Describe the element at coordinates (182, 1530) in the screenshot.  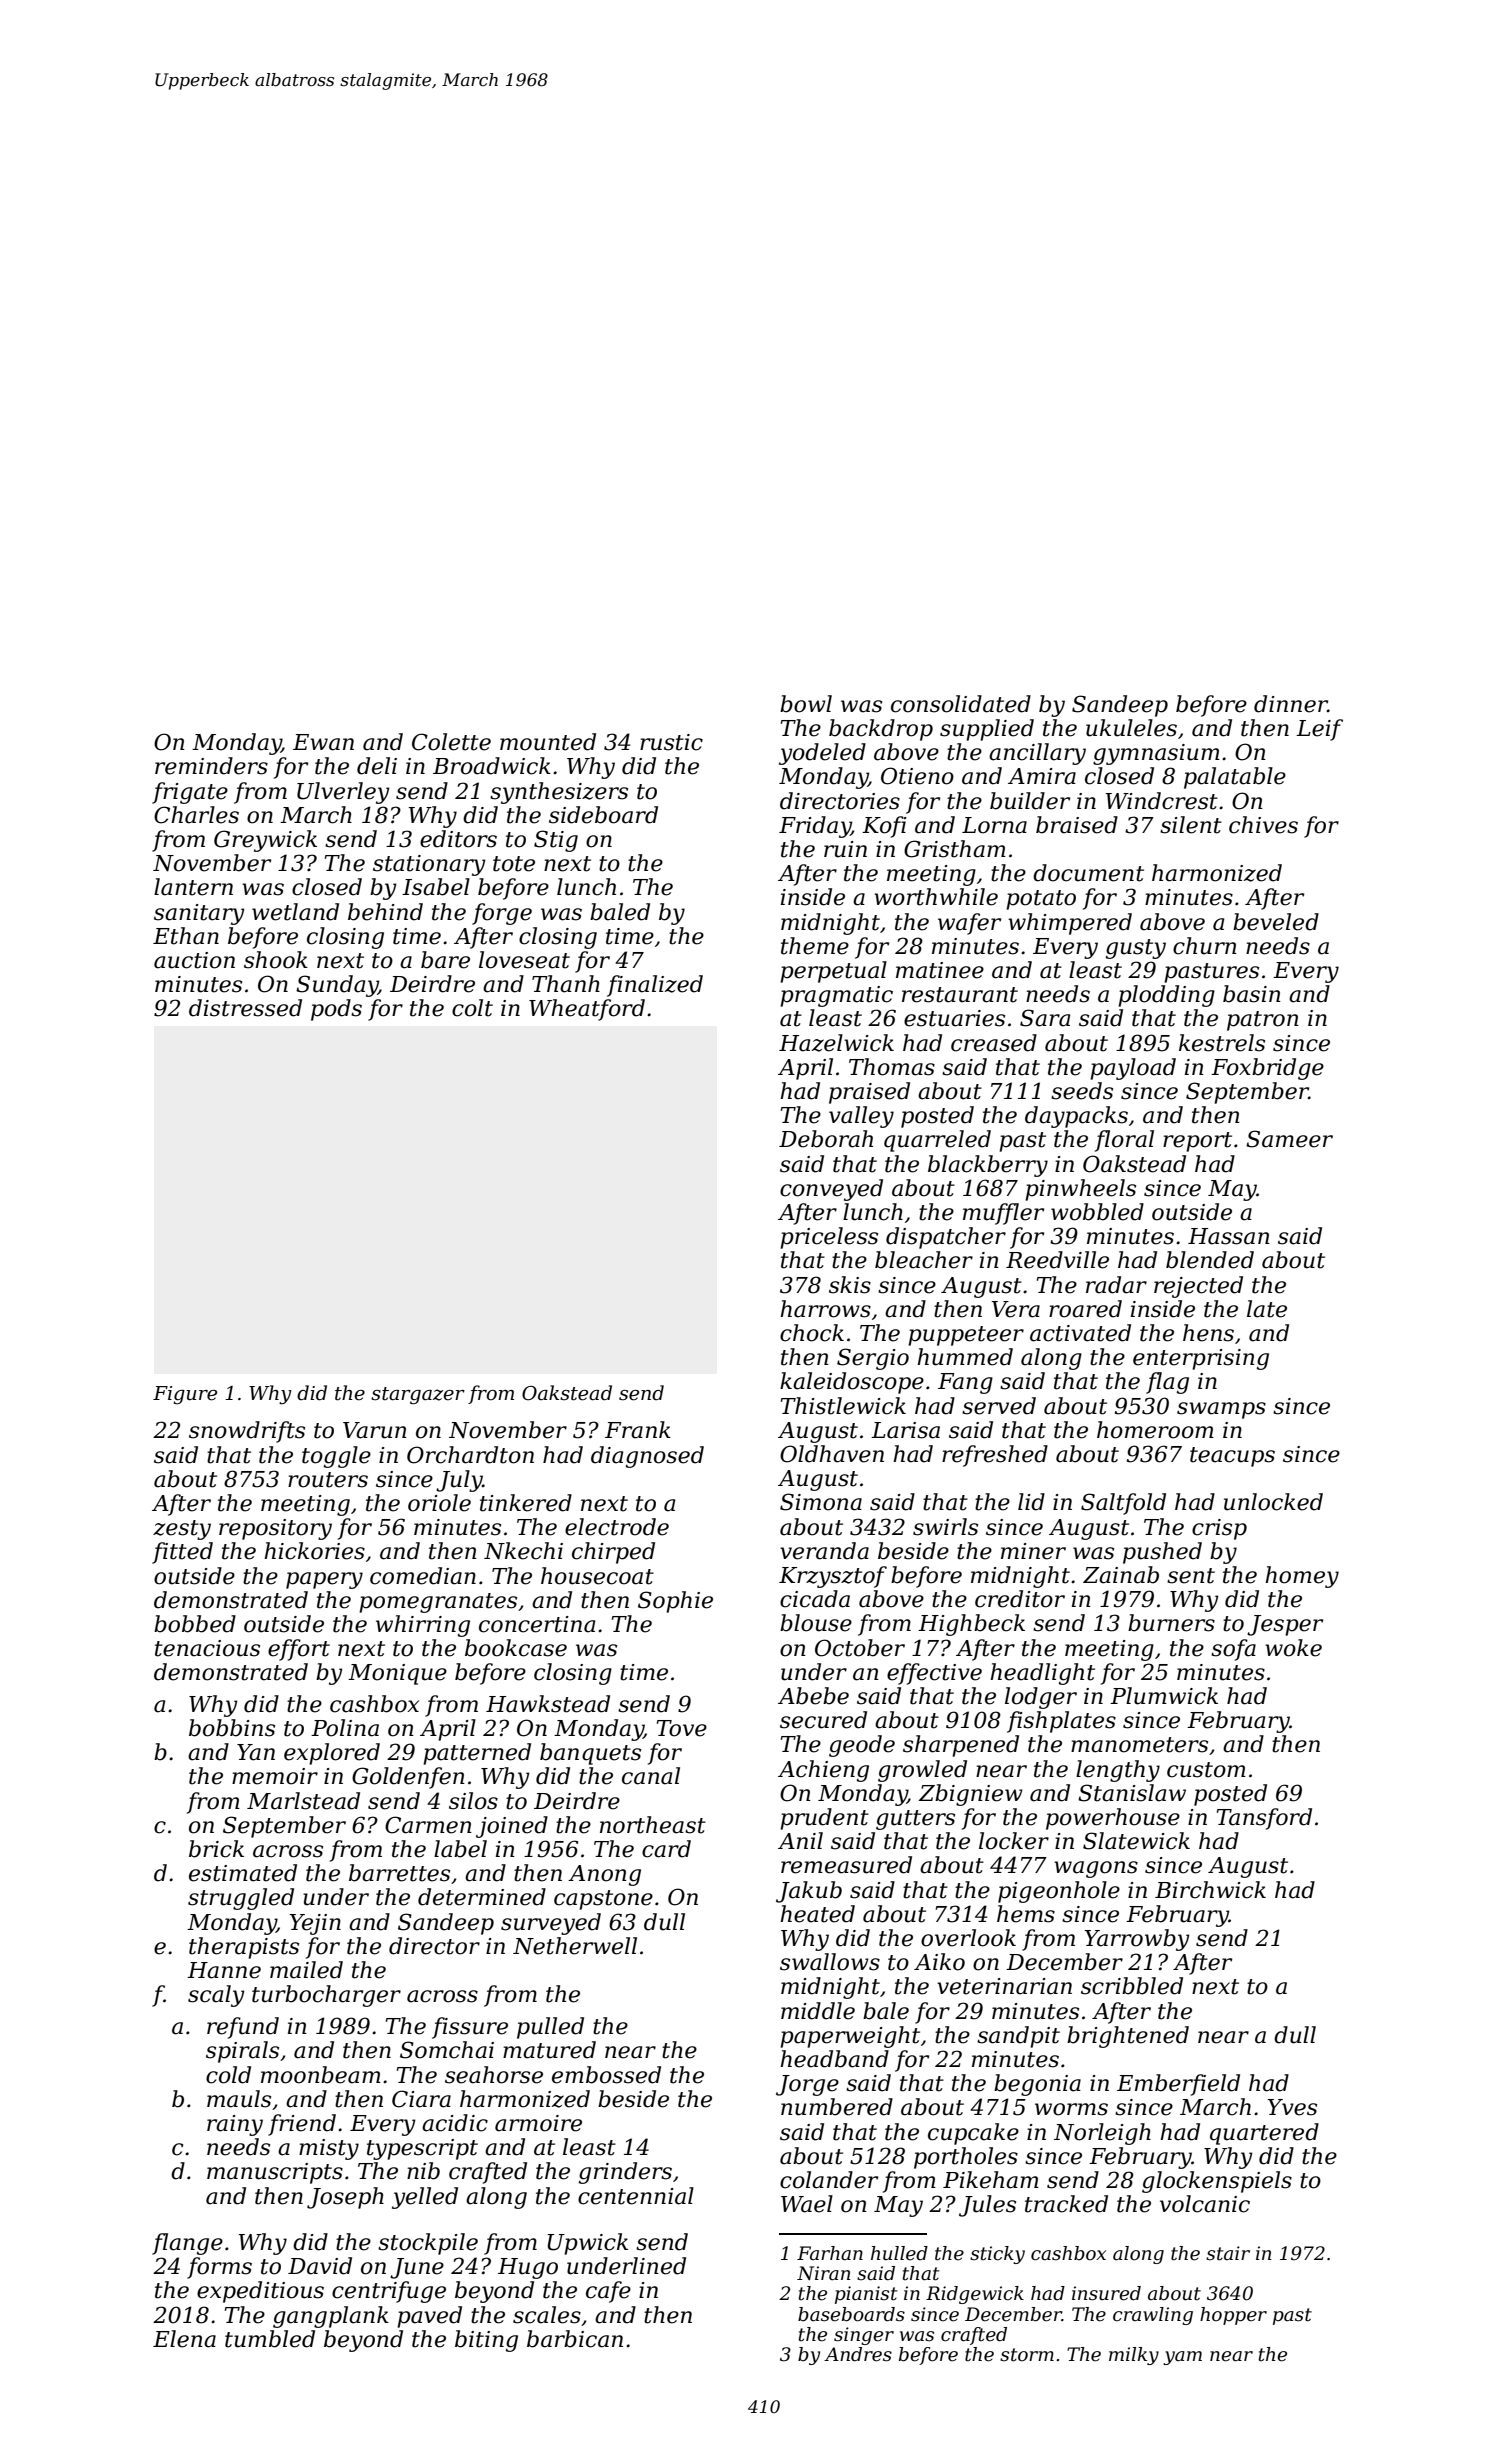
I see `zesty` at that location.
